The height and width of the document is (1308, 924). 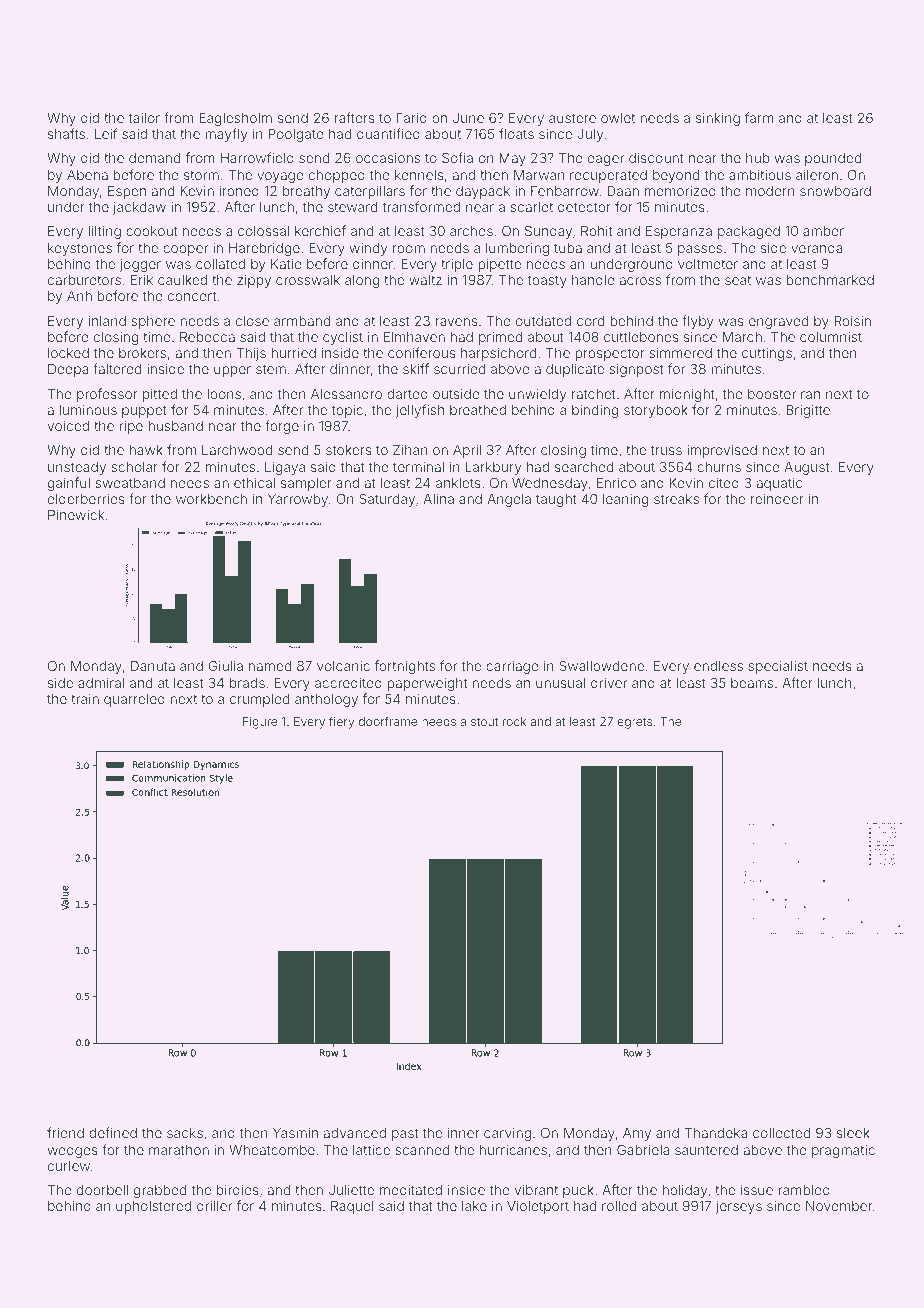 What do you see at coordinates (752, 683) in the document?
I see `beams` at bounding box center [752, 683].
